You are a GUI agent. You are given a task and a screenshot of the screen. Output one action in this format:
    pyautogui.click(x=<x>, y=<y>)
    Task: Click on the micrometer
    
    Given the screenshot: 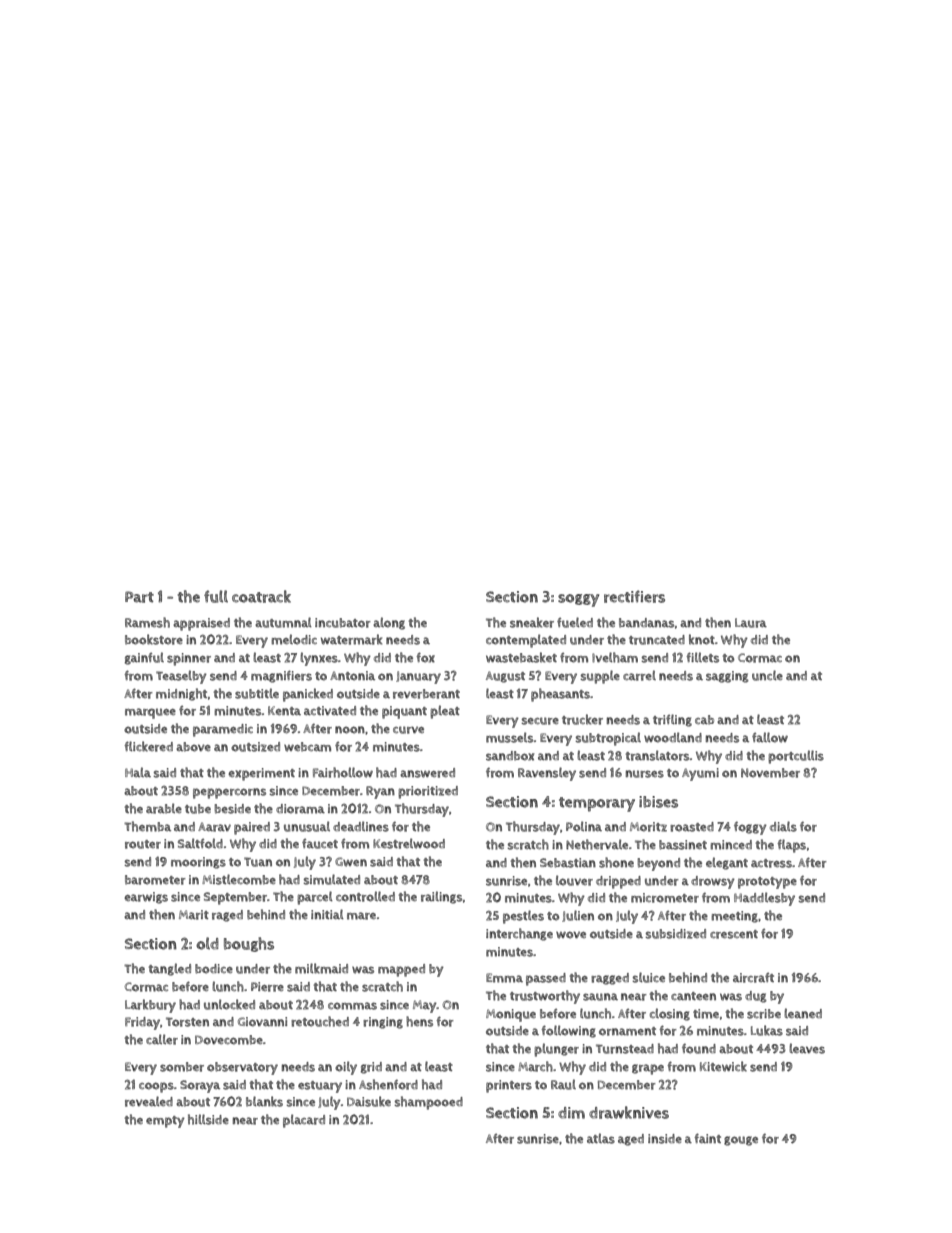 What is the action you would take?
    pyautogui.click(x=665, y=898)
